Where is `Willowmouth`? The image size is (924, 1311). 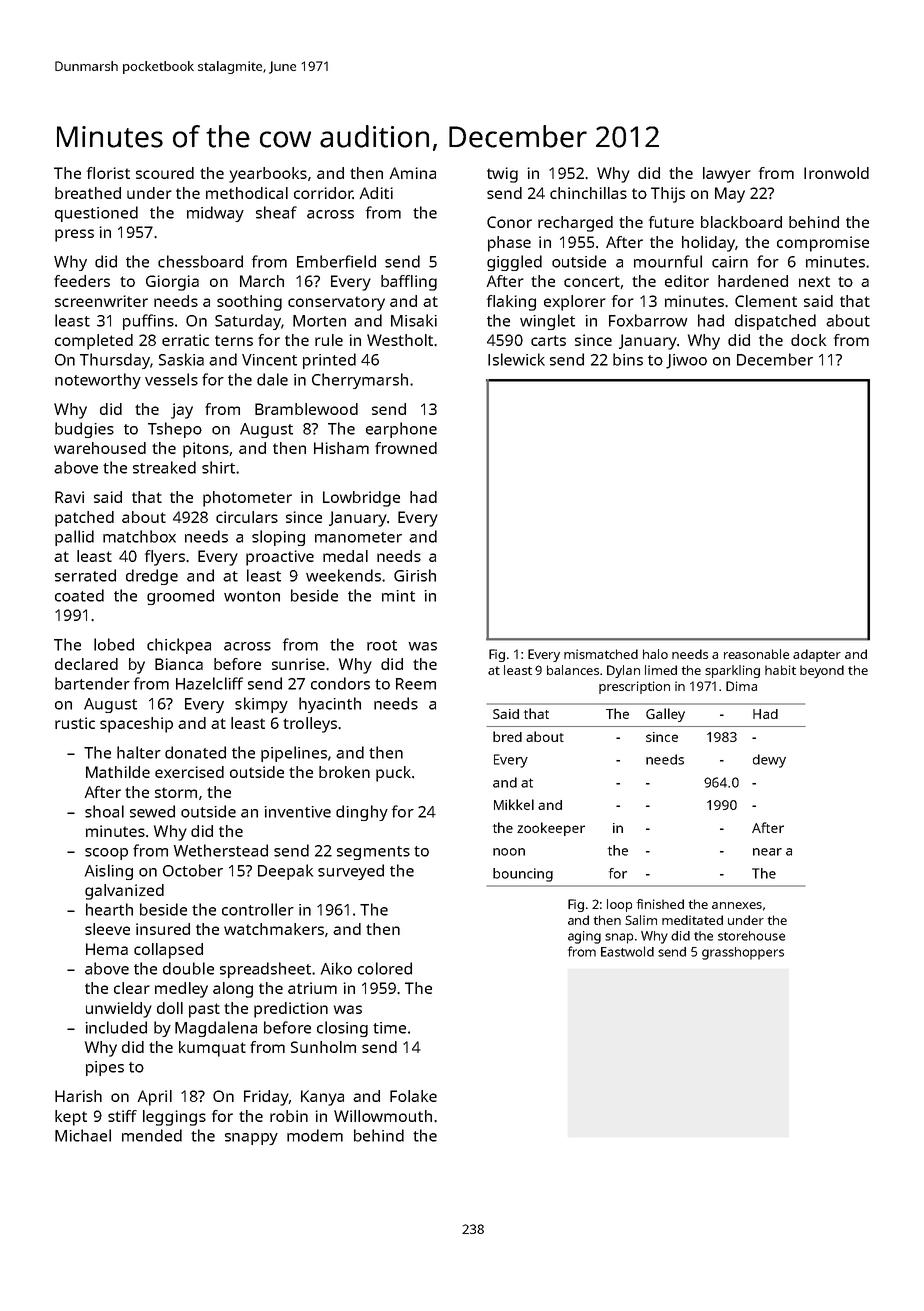
Willowmouth is located at coordinates (383, 1116).
